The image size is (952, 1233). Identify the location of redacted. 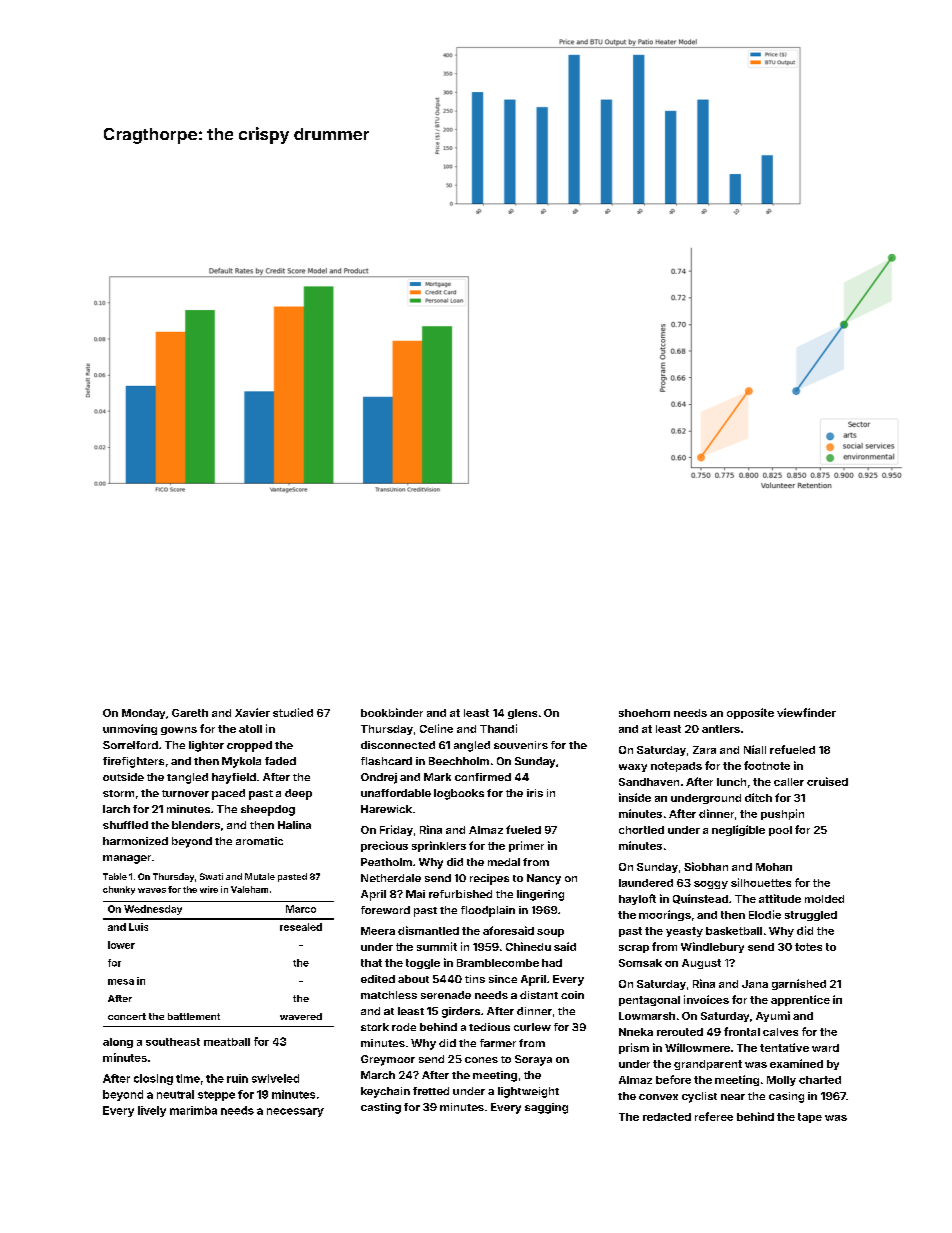
(667, 1117).
